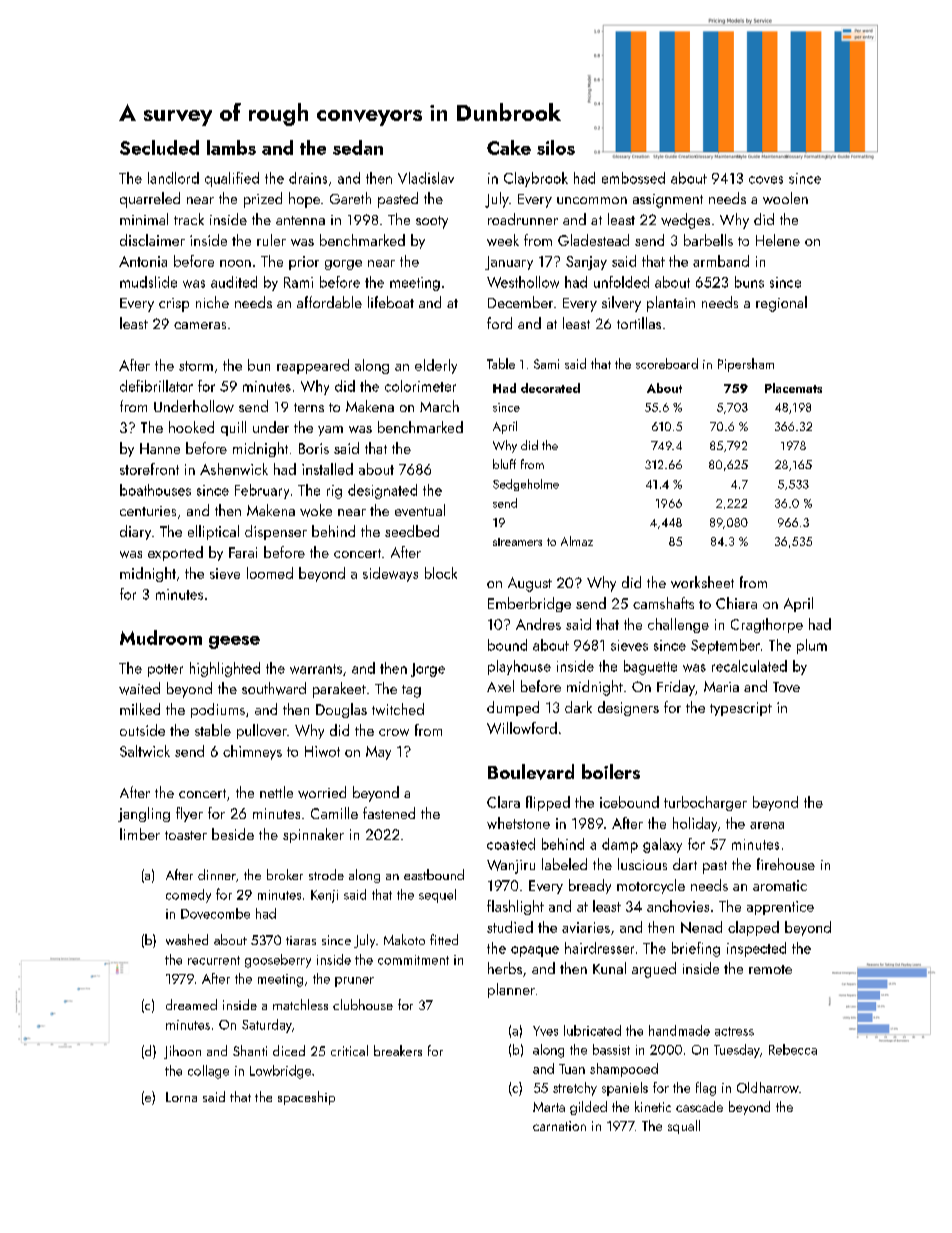  I want to click on carnation, so click(559, 1126).
